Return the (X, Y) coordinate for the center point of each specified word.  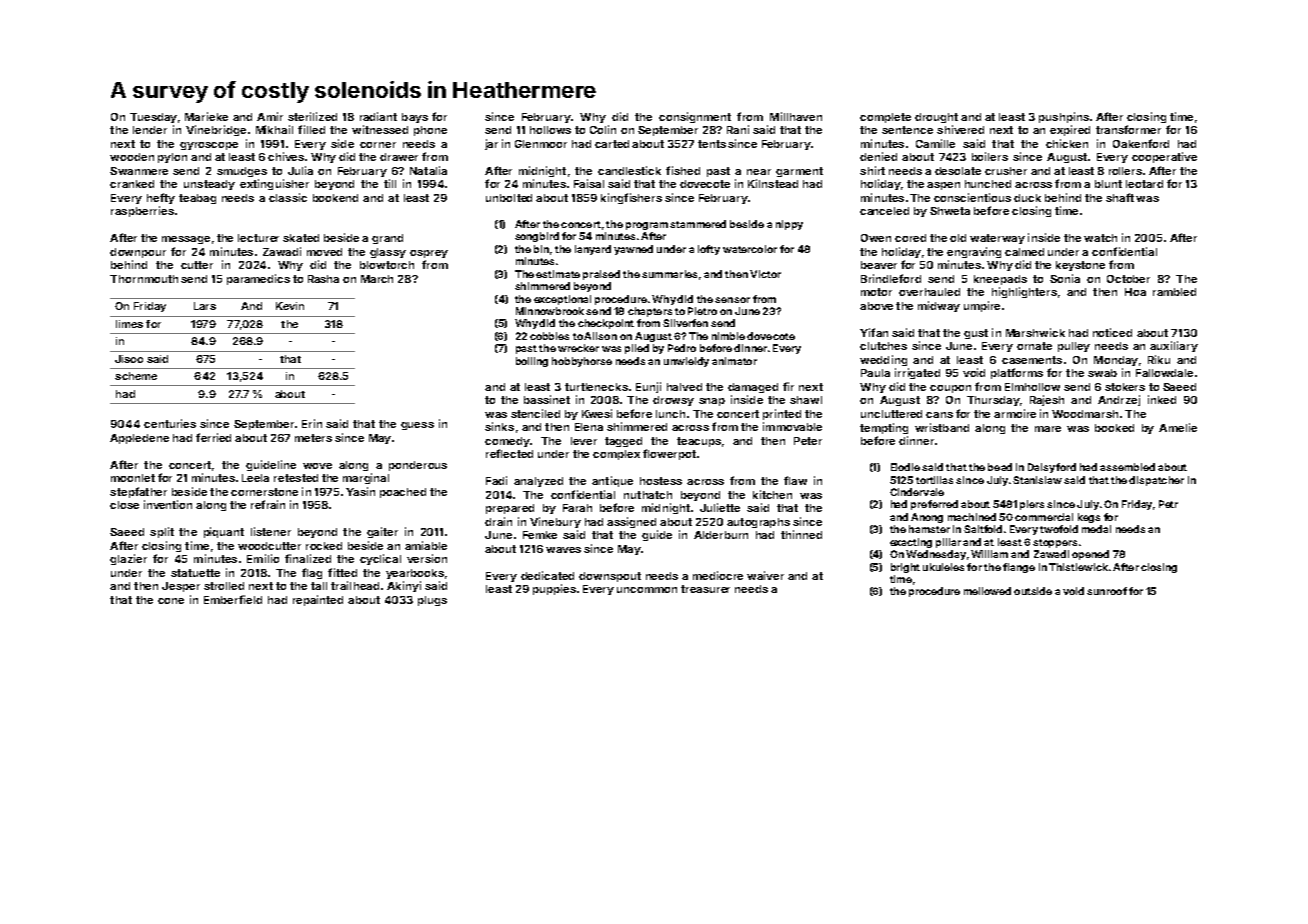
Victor (765, 274)
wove (317, 466)
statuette (195, 573)
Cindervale (917, 492)
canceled (884, 211)
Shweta (950, 211)
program (647, 226)
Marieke (206, 116)
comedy (507, 442)
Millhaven (796, 116)
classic (288, 197)
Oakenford (1141, 143)
